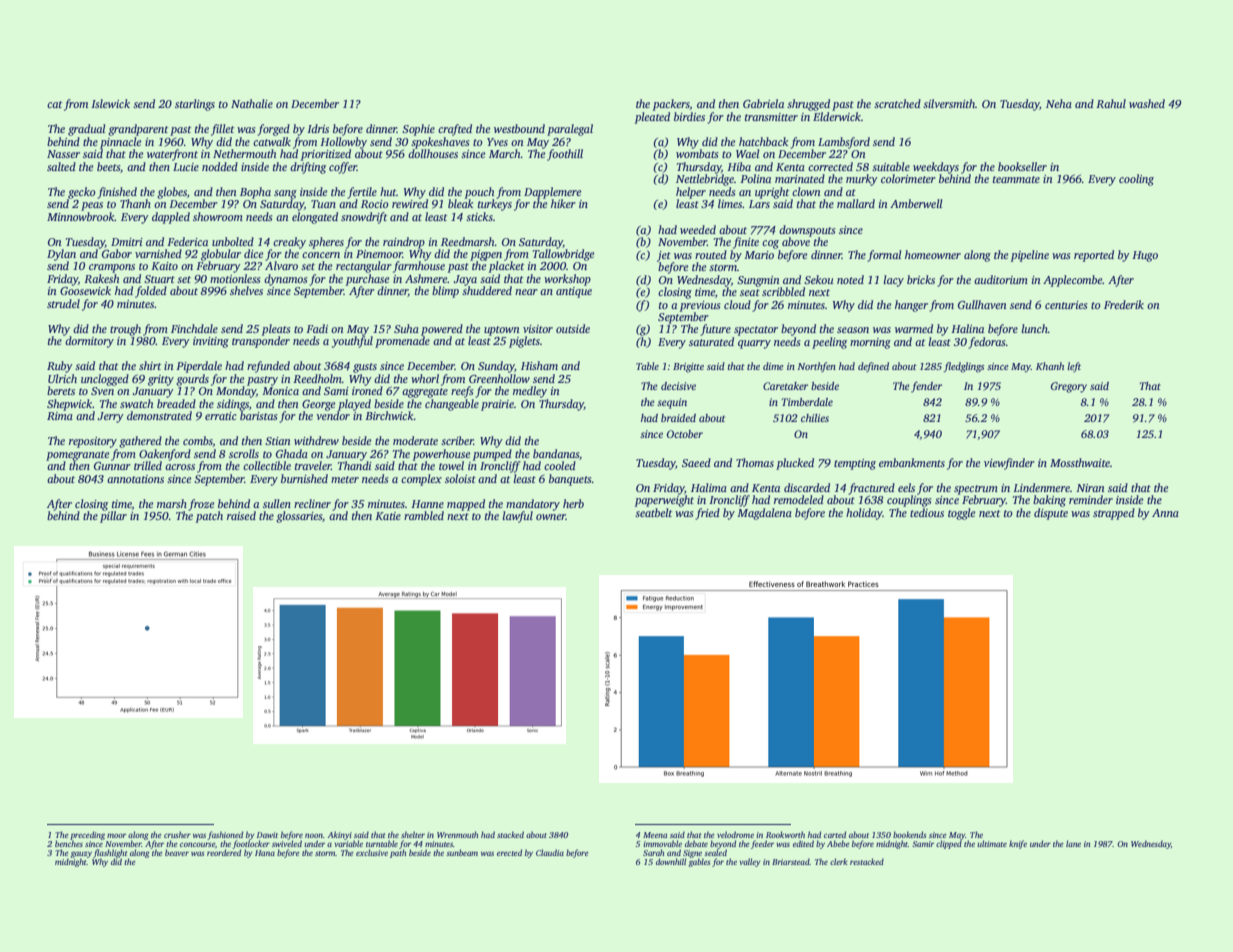 This page has height=952, width=1233. I want to click on patch, so click(209, 517).
